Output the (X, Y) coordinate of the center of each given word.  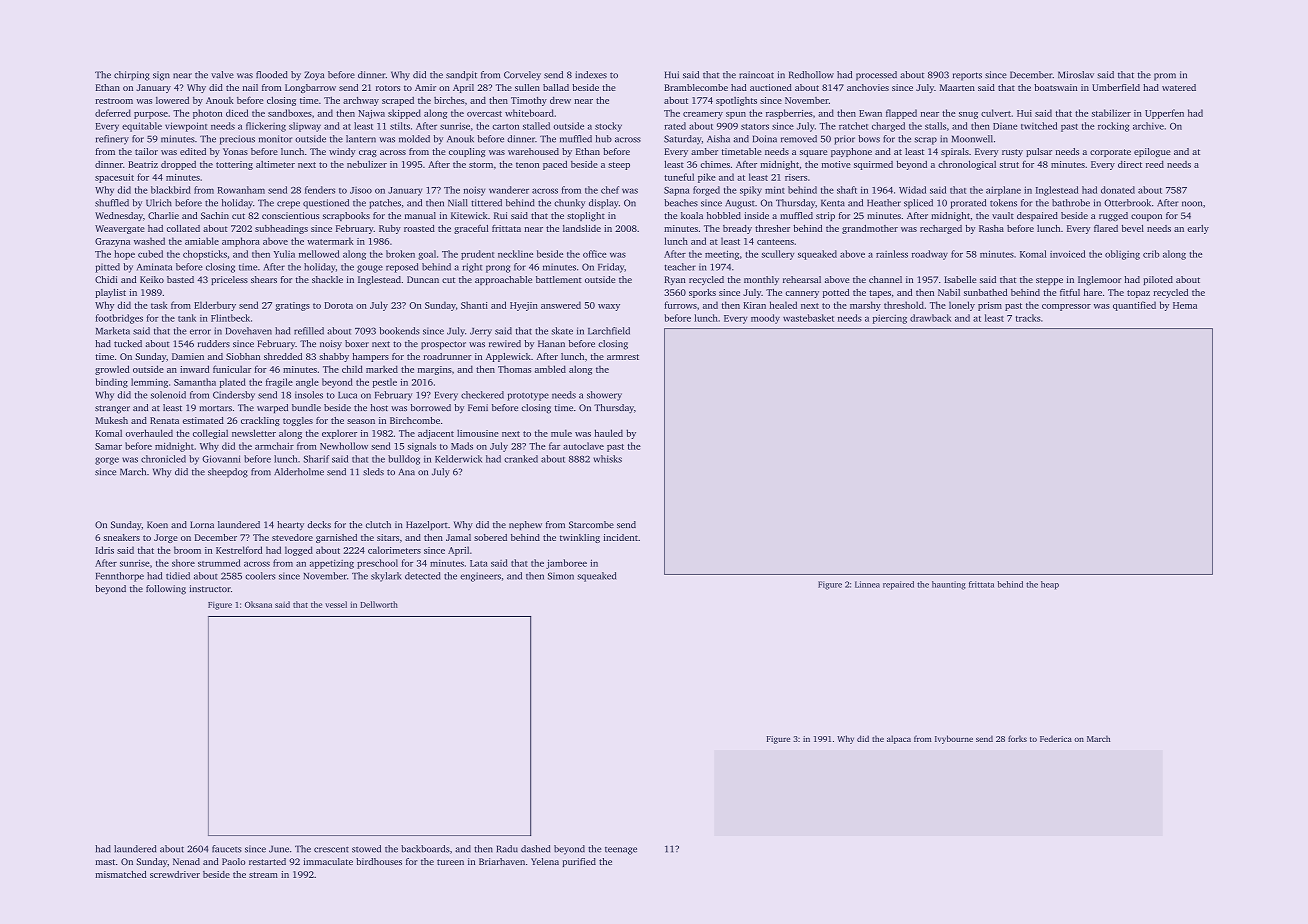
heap (1050, 585)
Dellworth (379, 604)
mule (561, 433)
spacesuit (114, 178)
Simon (561, 576)
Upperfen (1164, 114)
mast (105, 862)
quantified (1134, 306)
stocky (608, 127)
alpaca (899, 739)
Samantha (195, 382)
